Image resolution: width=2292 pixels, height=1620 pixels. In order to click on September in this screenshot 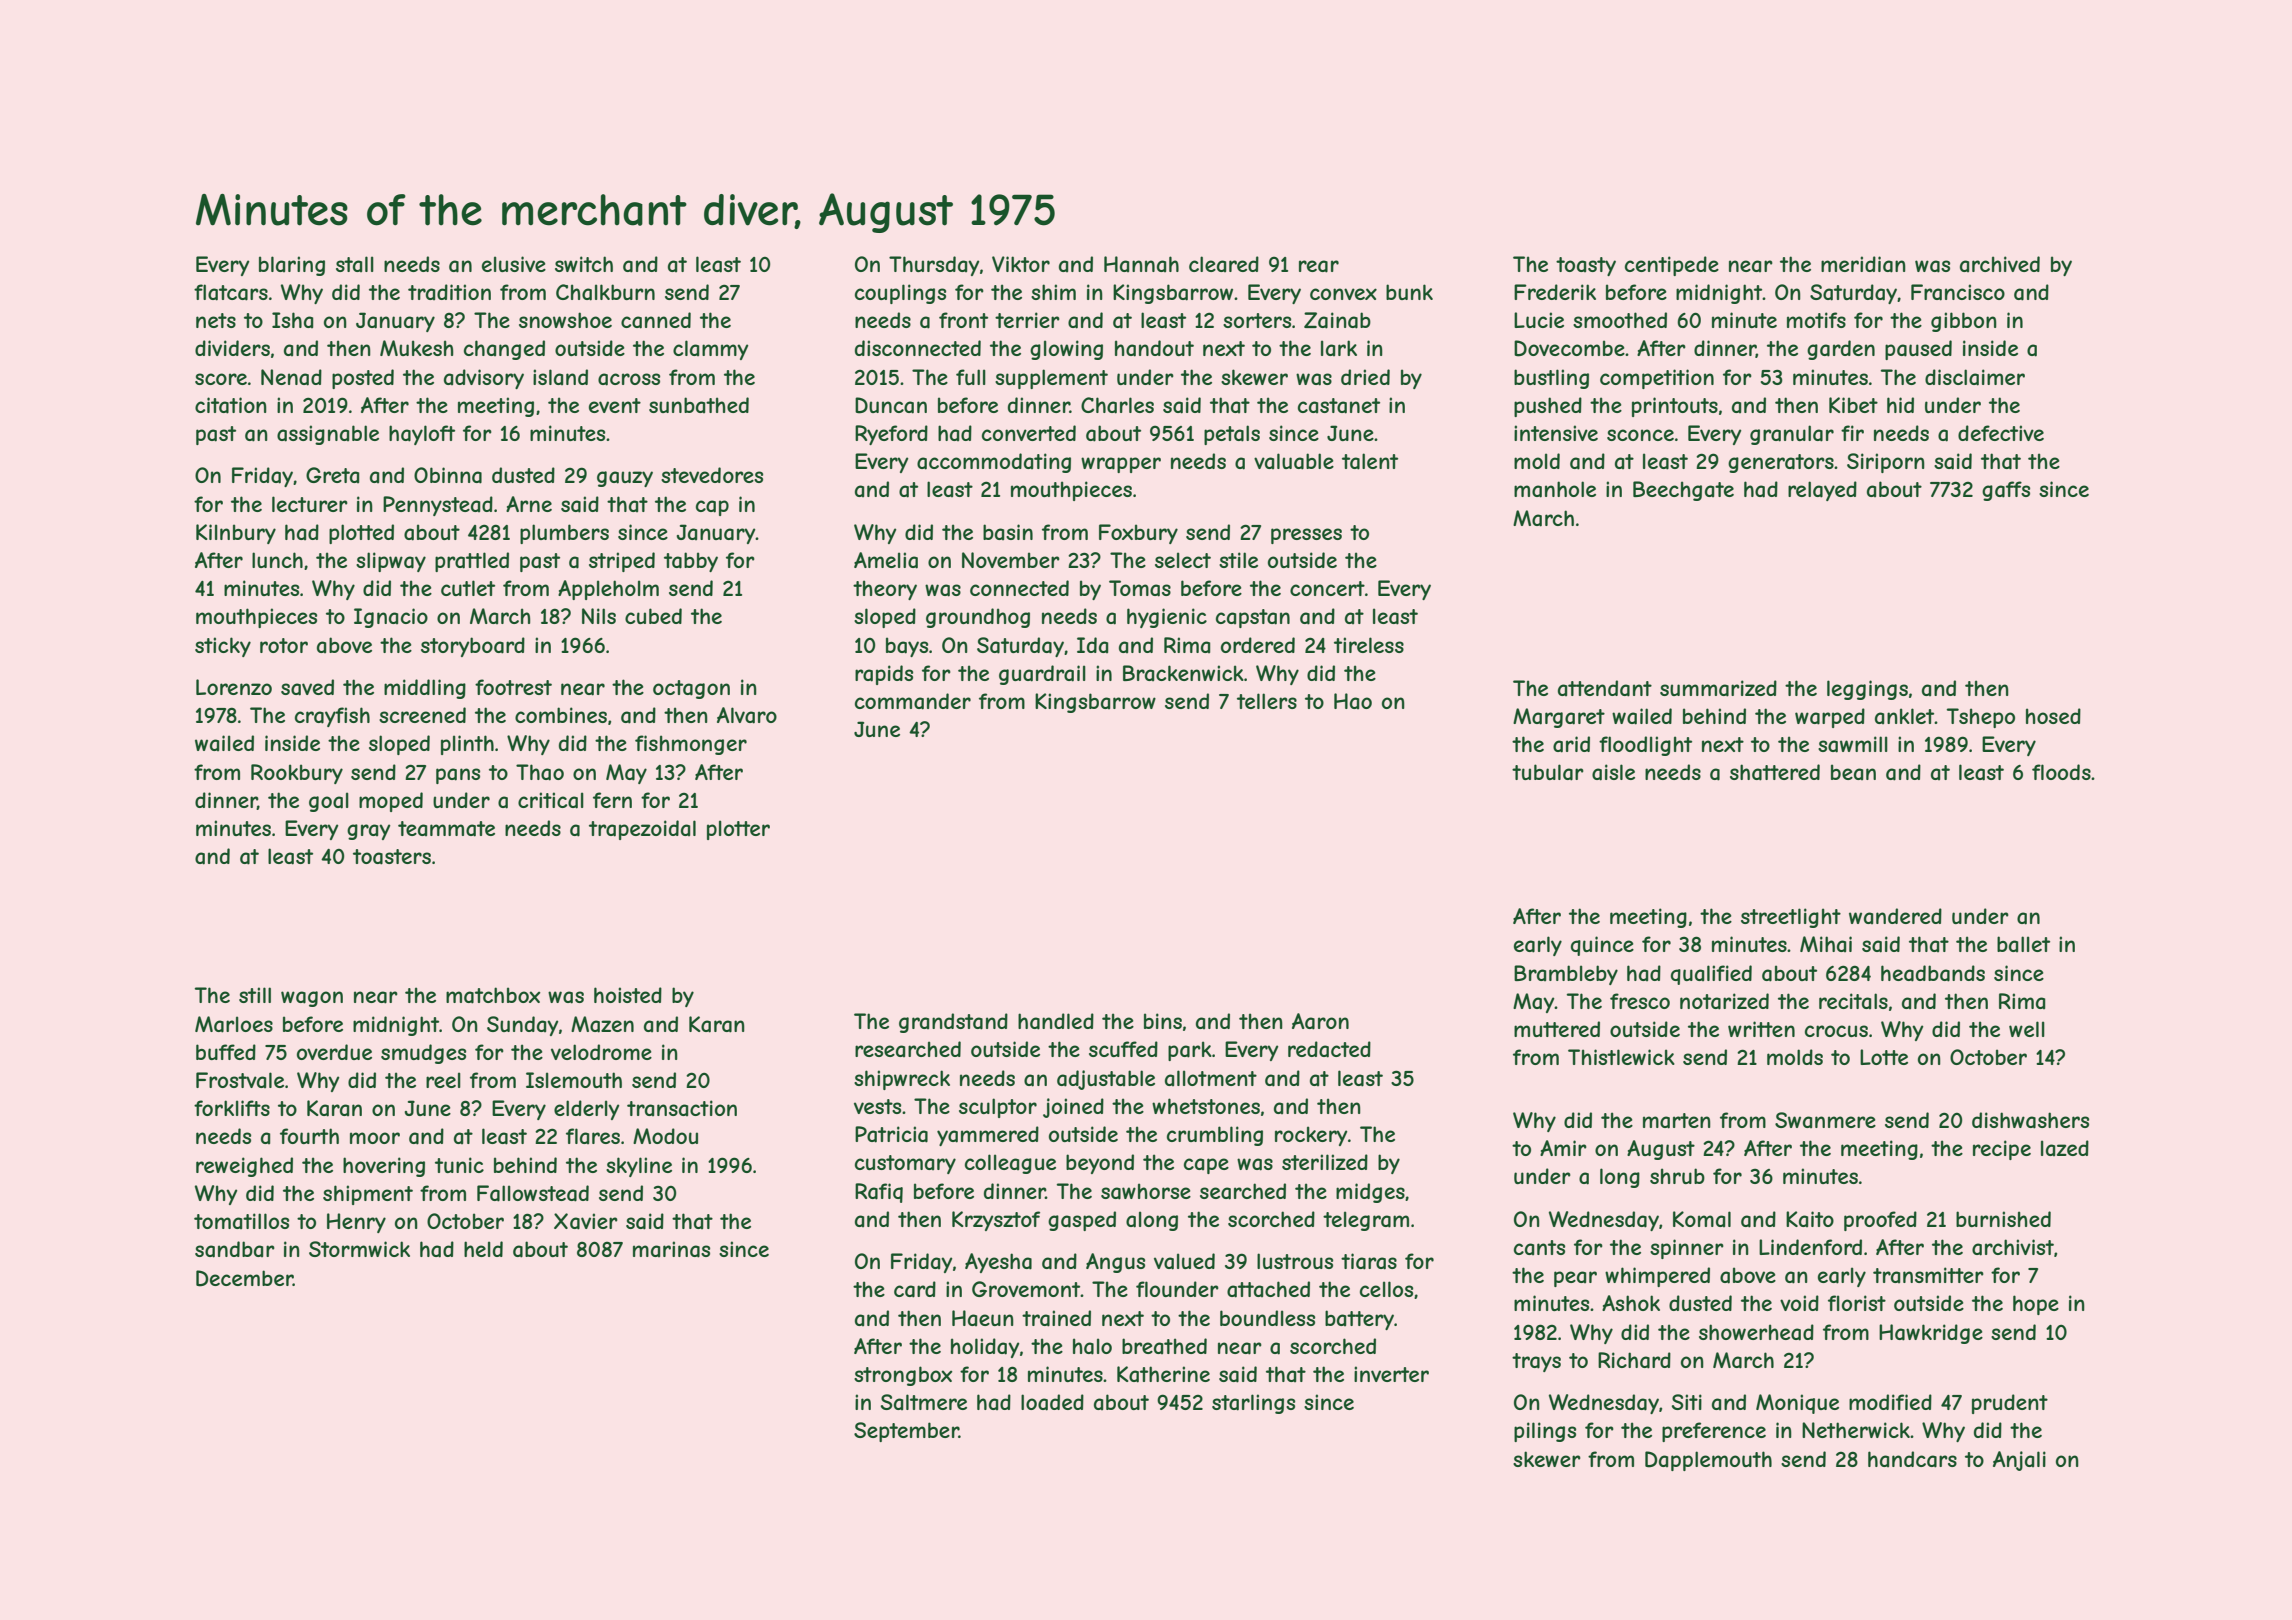, I will do `click(906, 1432)`.
